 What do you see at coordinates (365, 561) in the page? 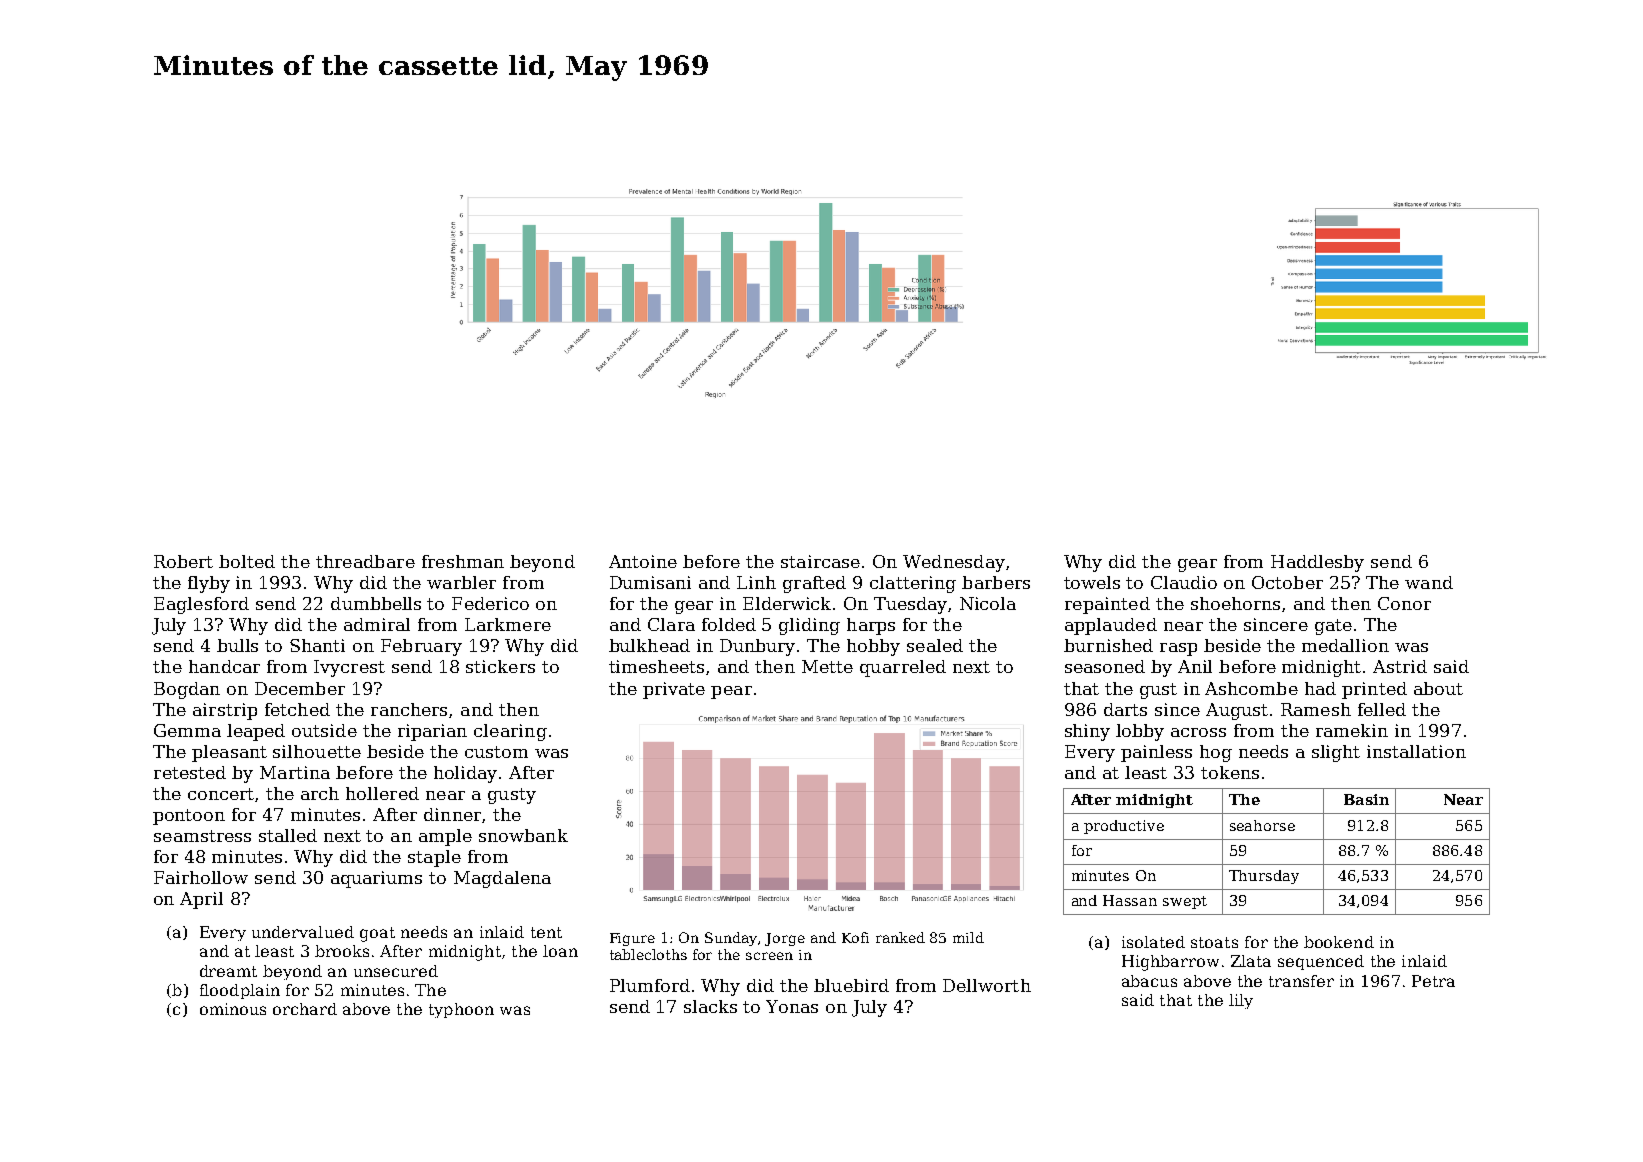
I see `threadbare` at bounding box center [365, 561].
